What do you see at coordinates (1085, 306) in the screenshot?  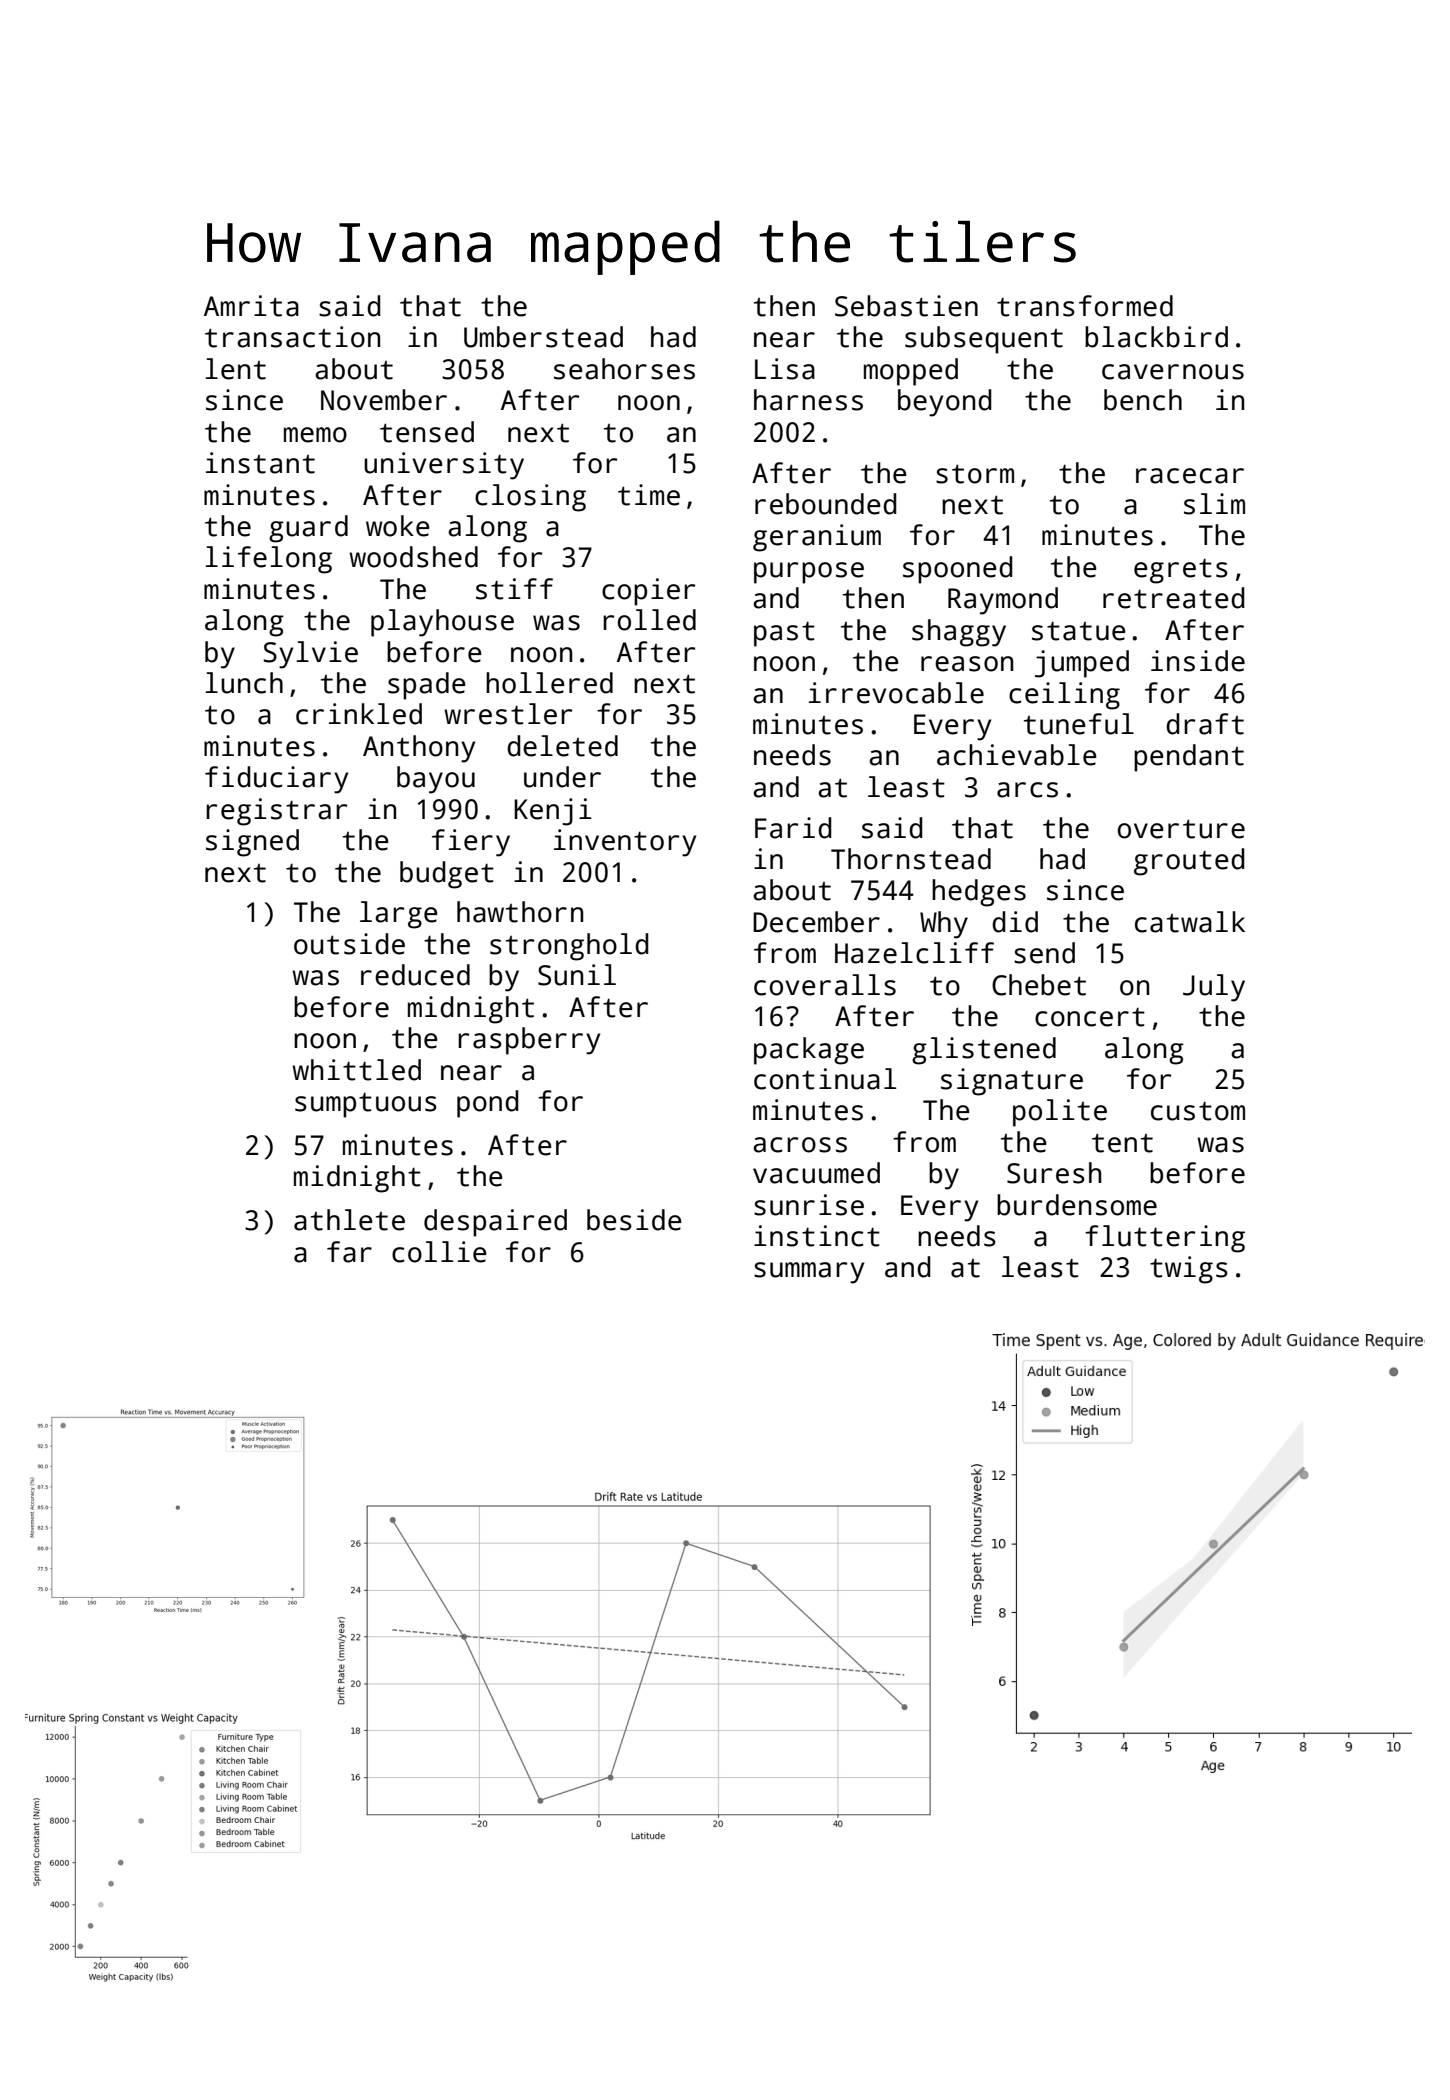 I see `transformed` at bounding box center [1085, 306].
